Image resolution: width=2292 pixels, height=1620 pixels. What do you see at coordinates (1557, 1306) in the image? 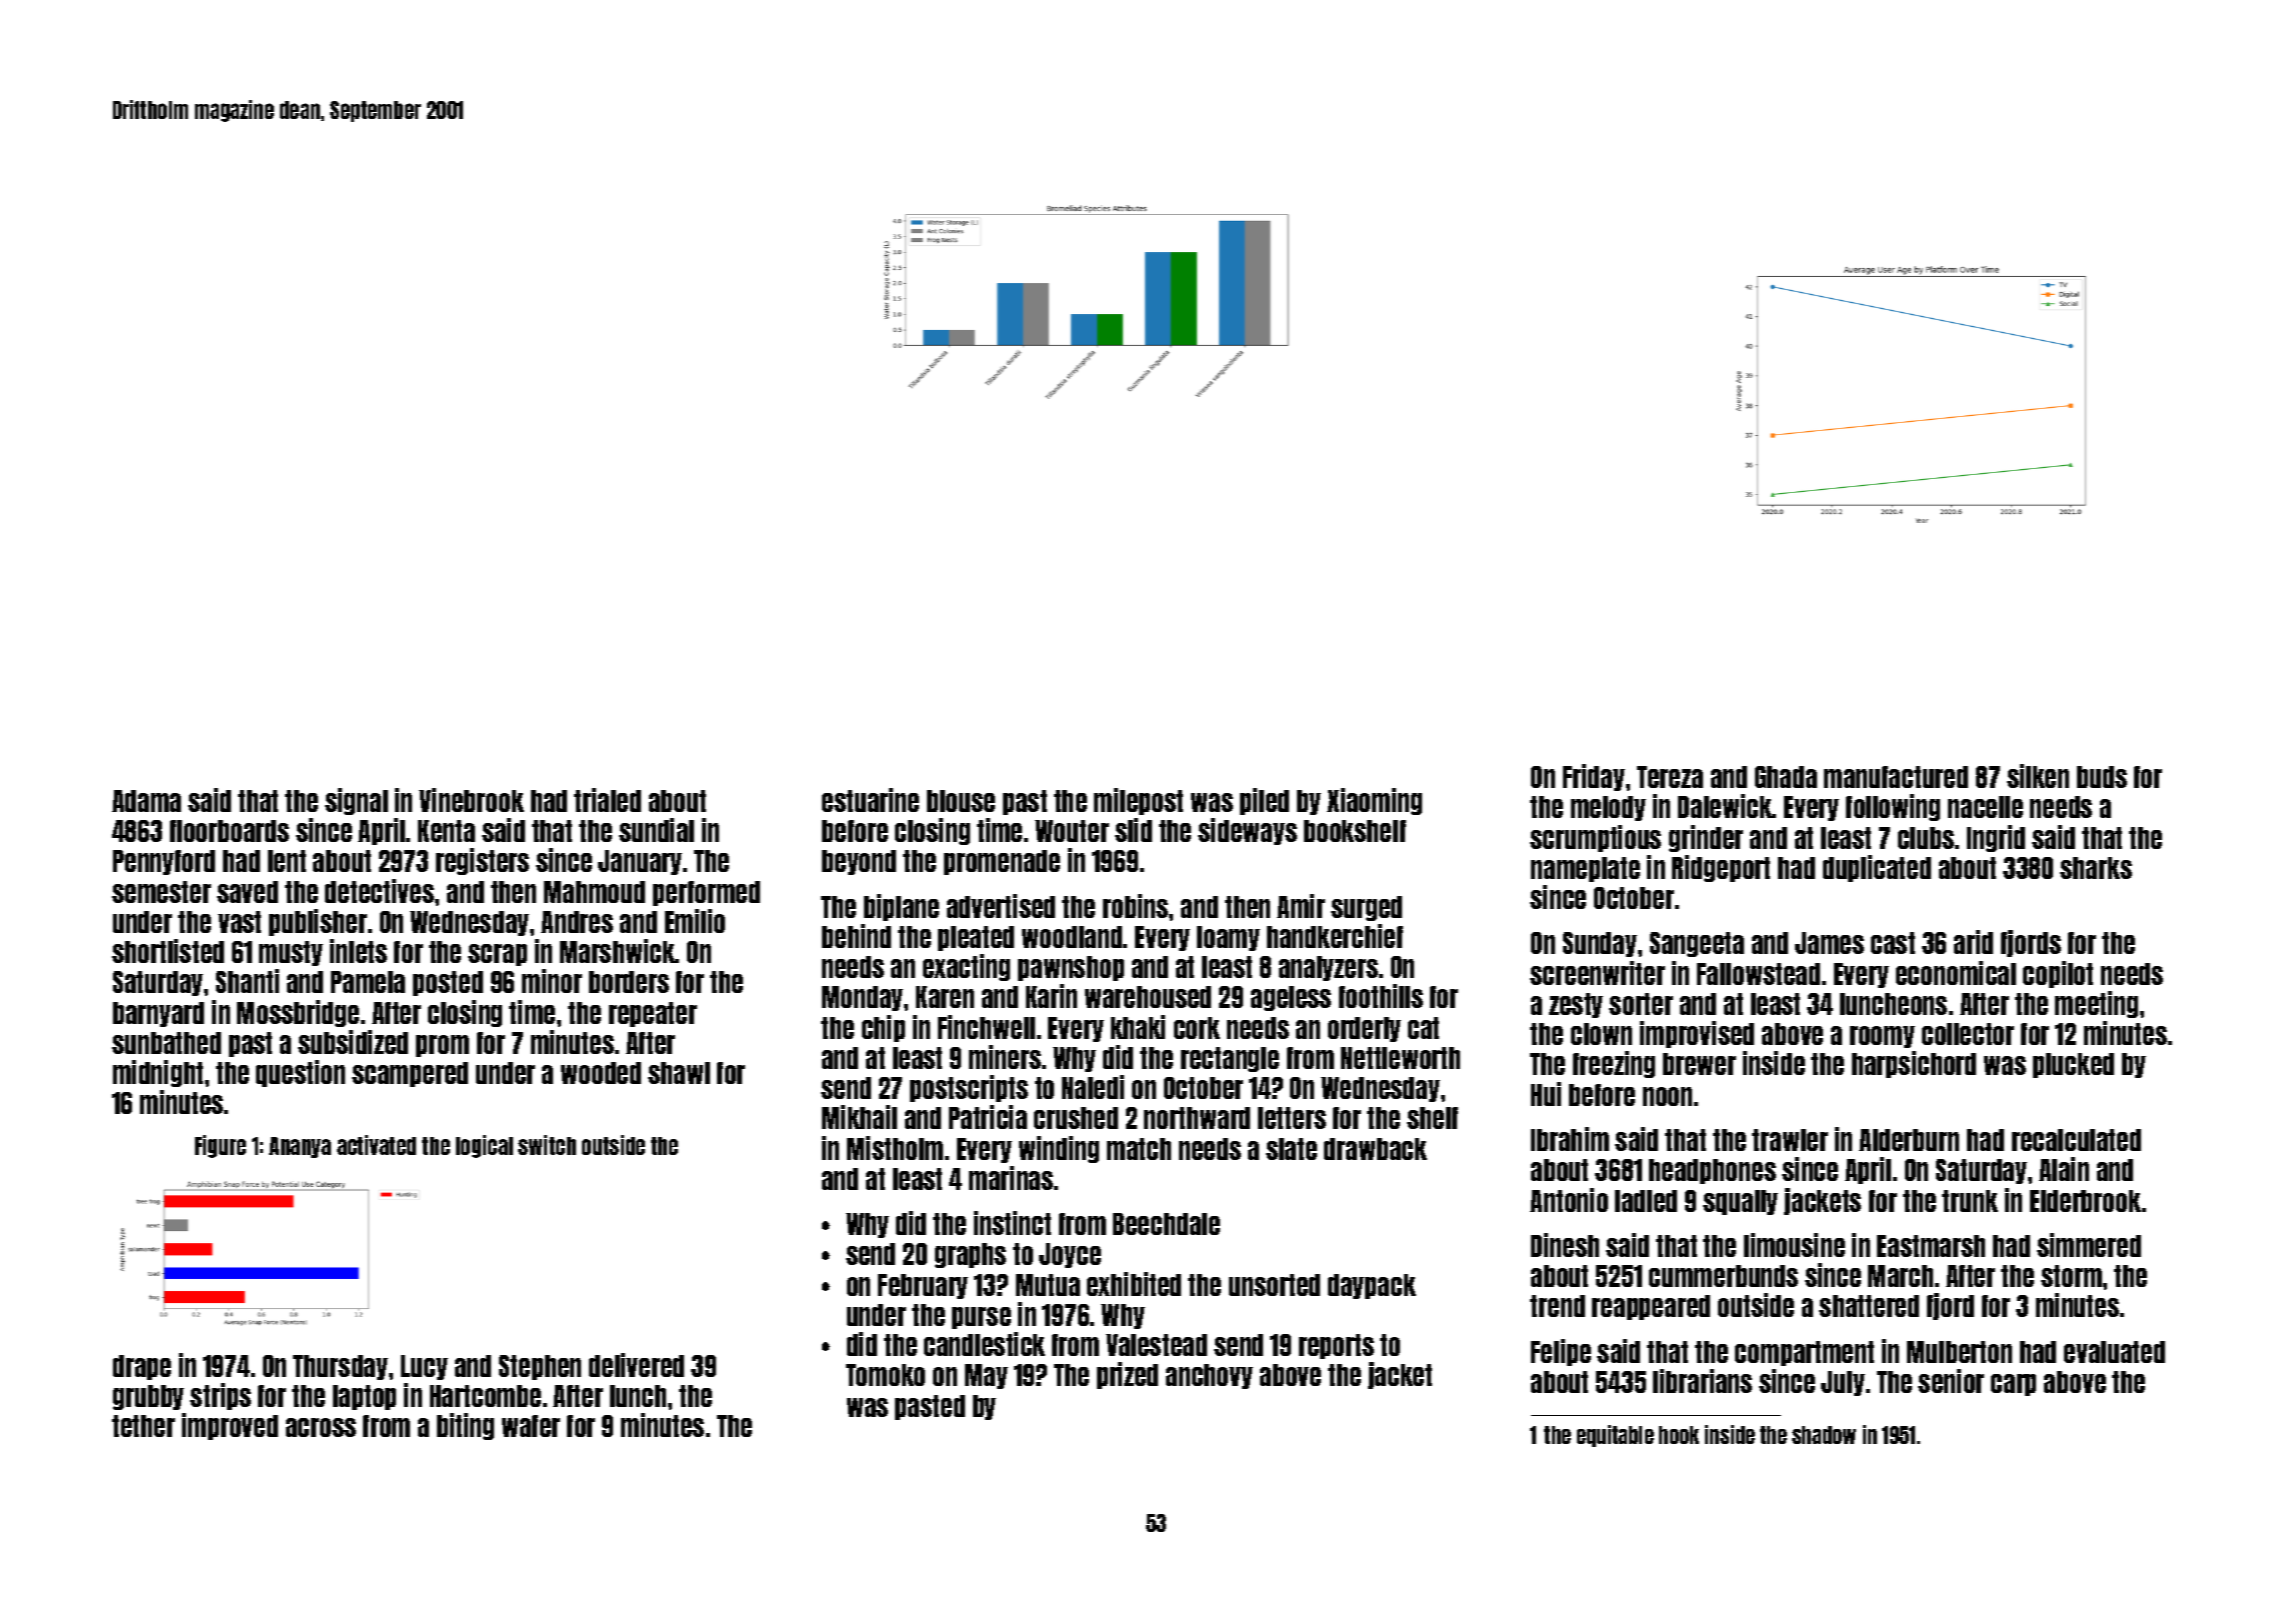
I see `trend` at bounding box center [1557, 1306].
